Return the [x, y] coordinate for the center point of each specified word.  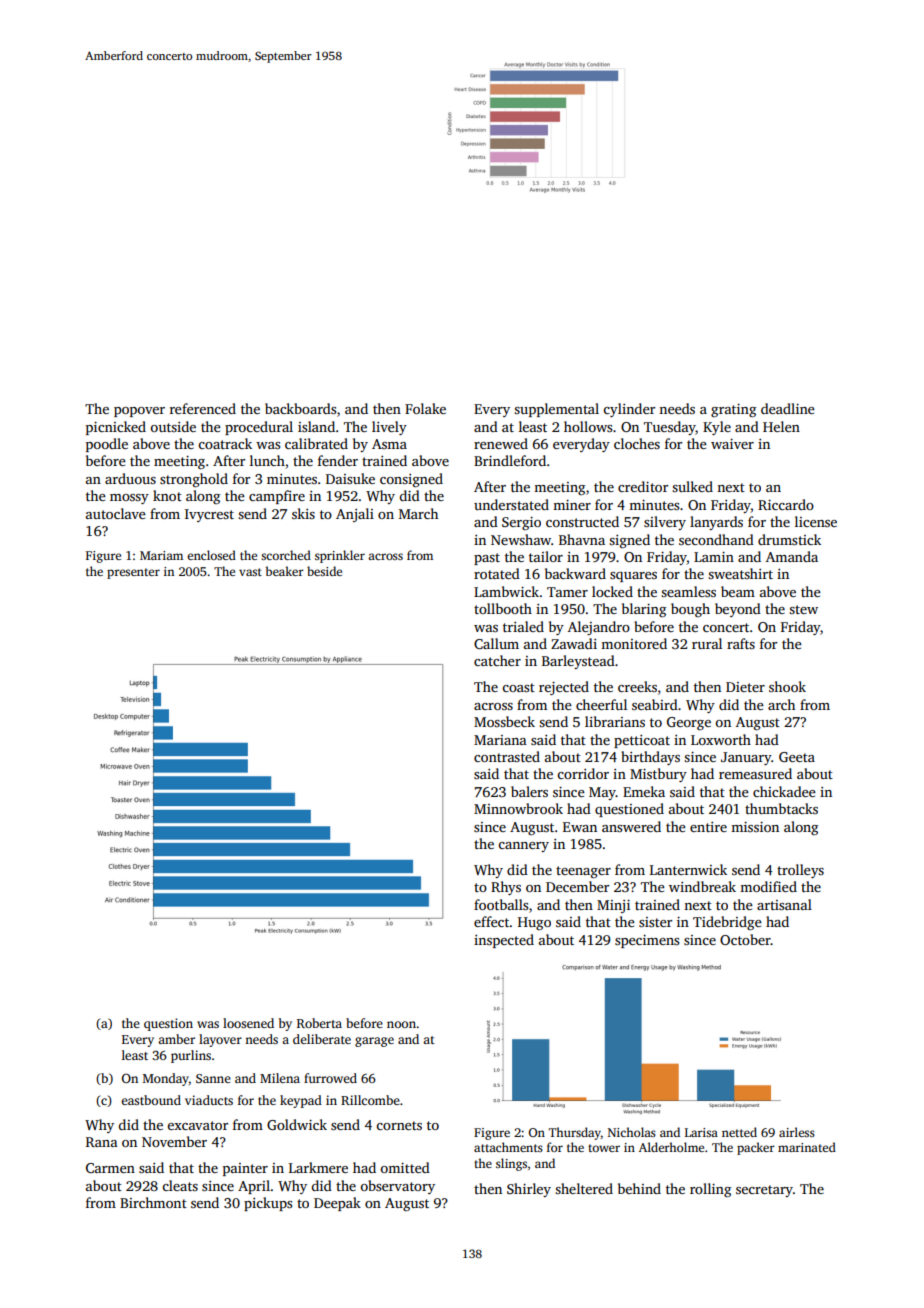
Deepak [337, 1204]
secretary [764, 1191]
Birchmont [153, 1202]
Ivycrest [209, 515]
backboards [300, 408]
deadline [788, 408]
